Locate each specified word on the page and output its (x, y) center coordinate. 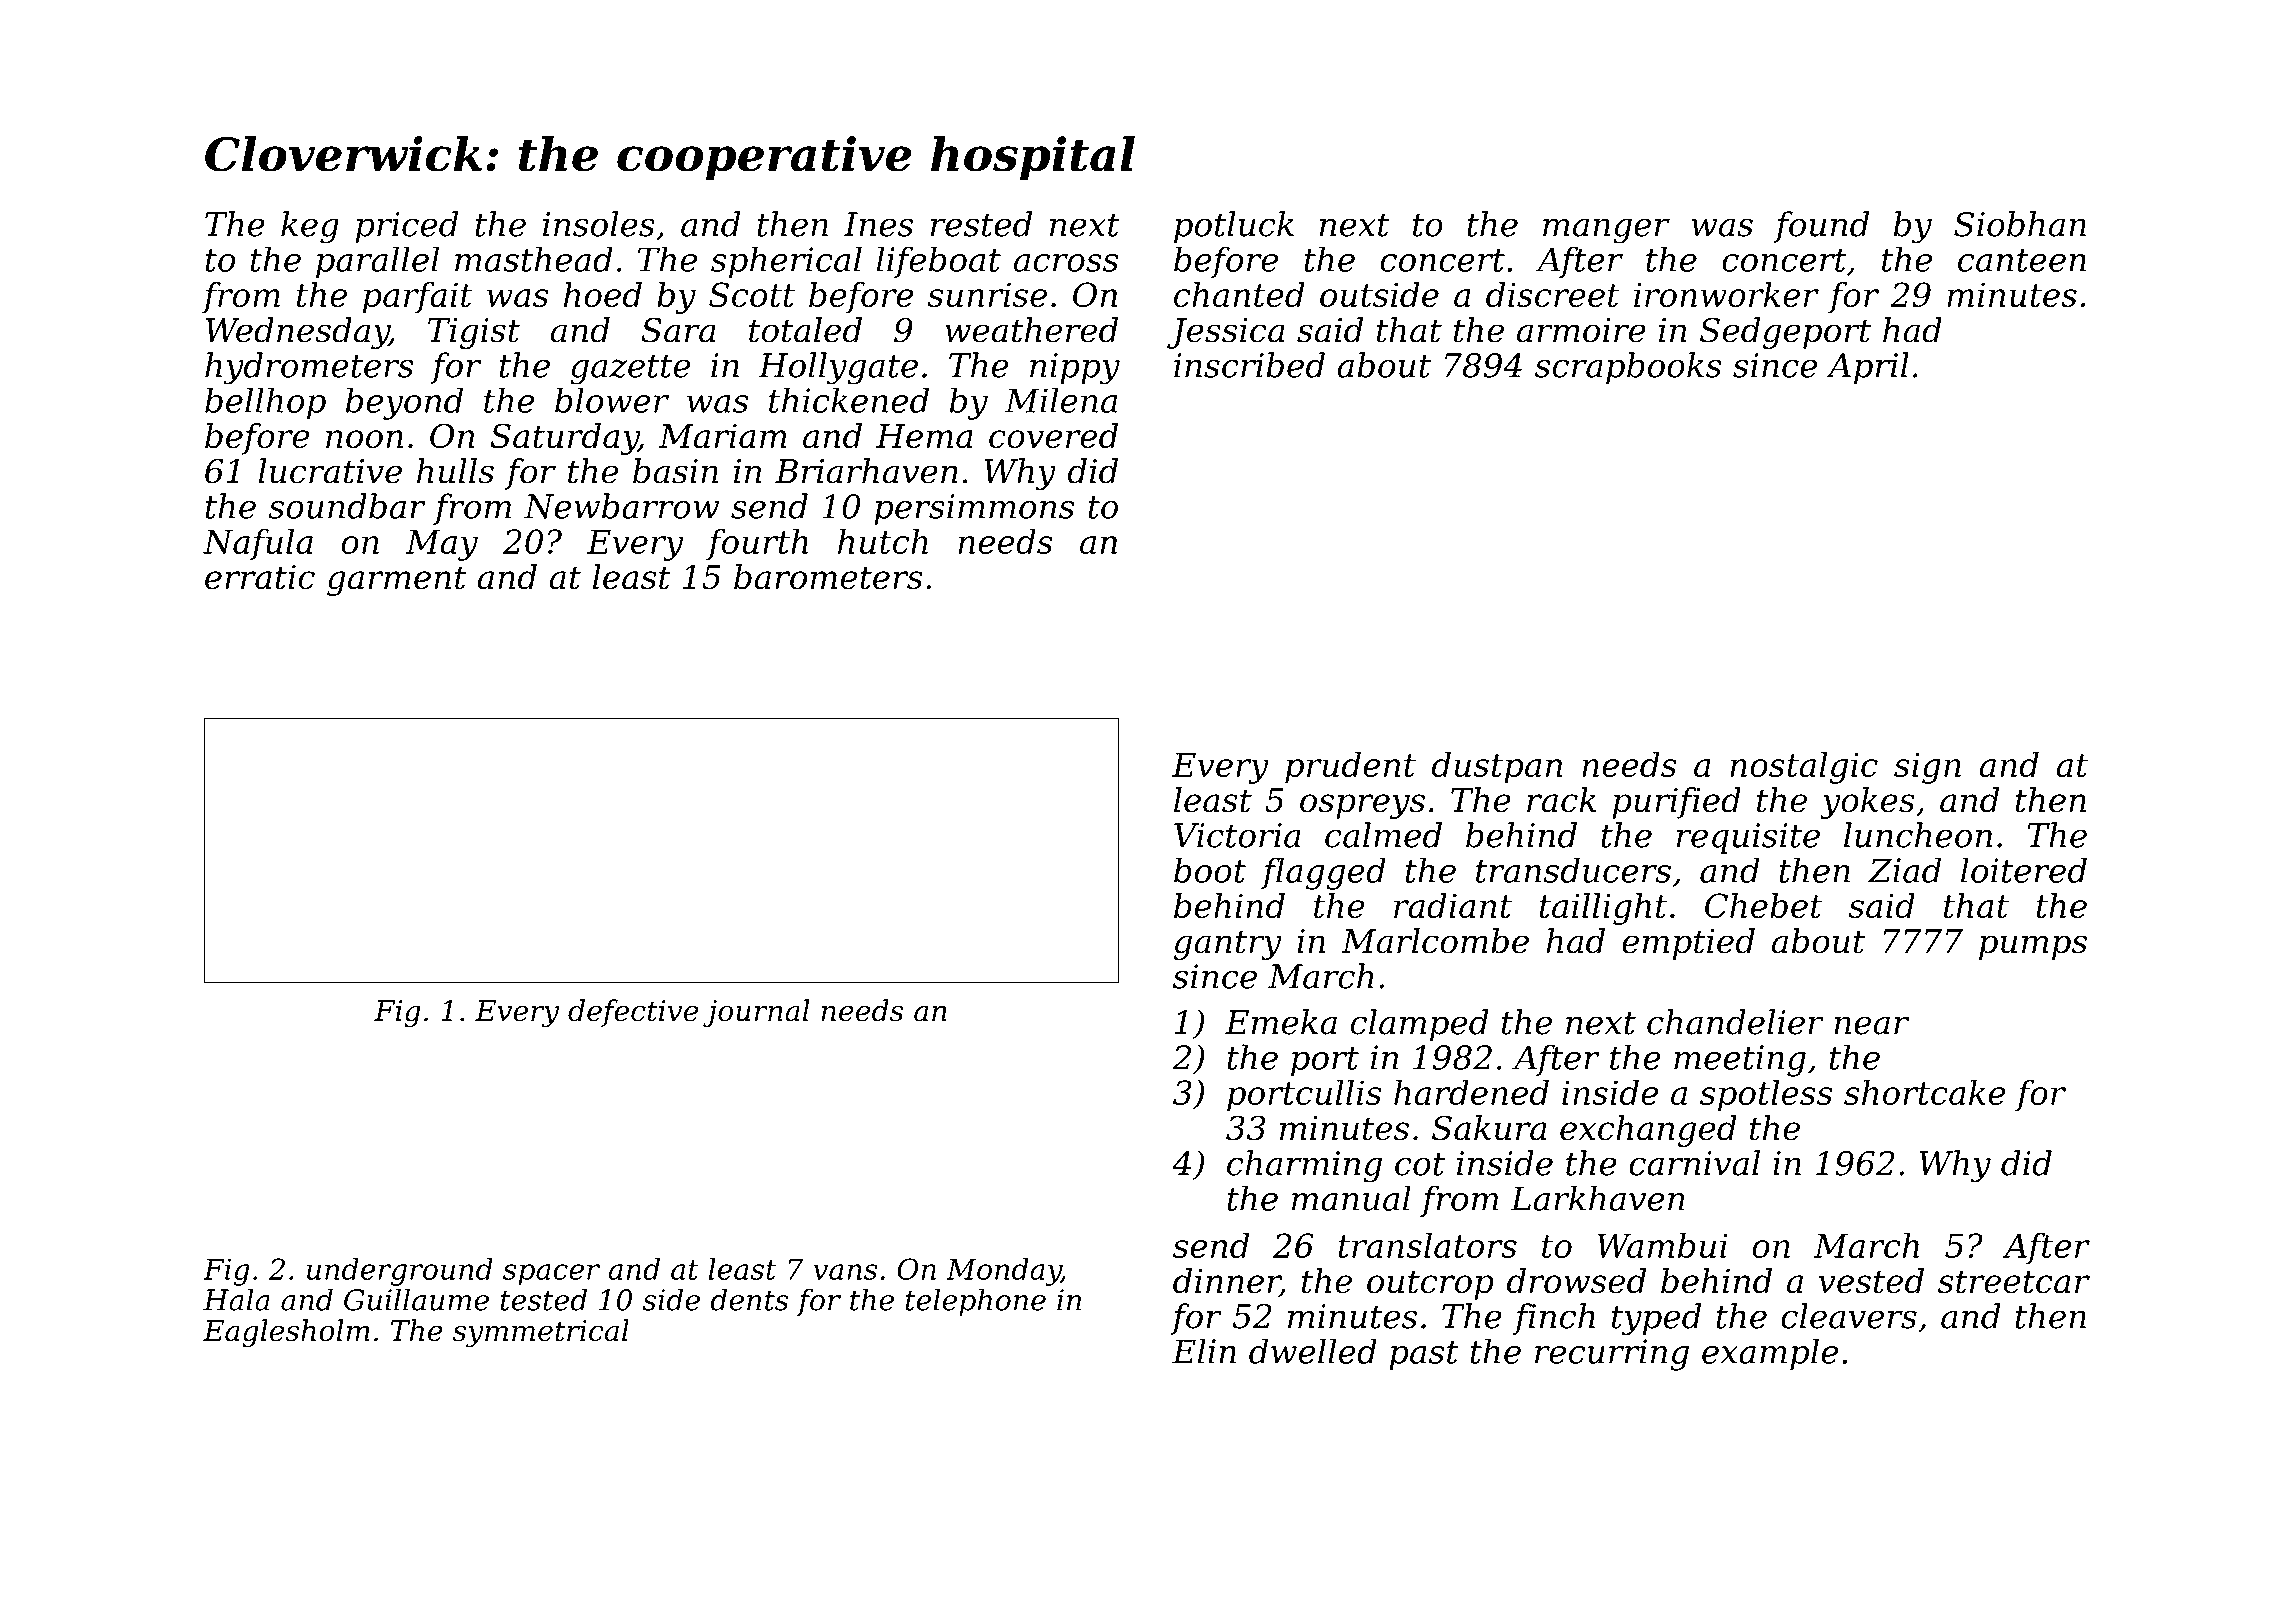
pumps (2033, 947)
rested (981, 224)
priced (406, 227)
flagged (1323, 873)
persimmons (974, 509)
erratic (260, 577)
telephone (976, 1302)
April (1867, 368)
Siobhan (2020, 224)
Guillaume (416, 1299)
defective (633, 1013)
